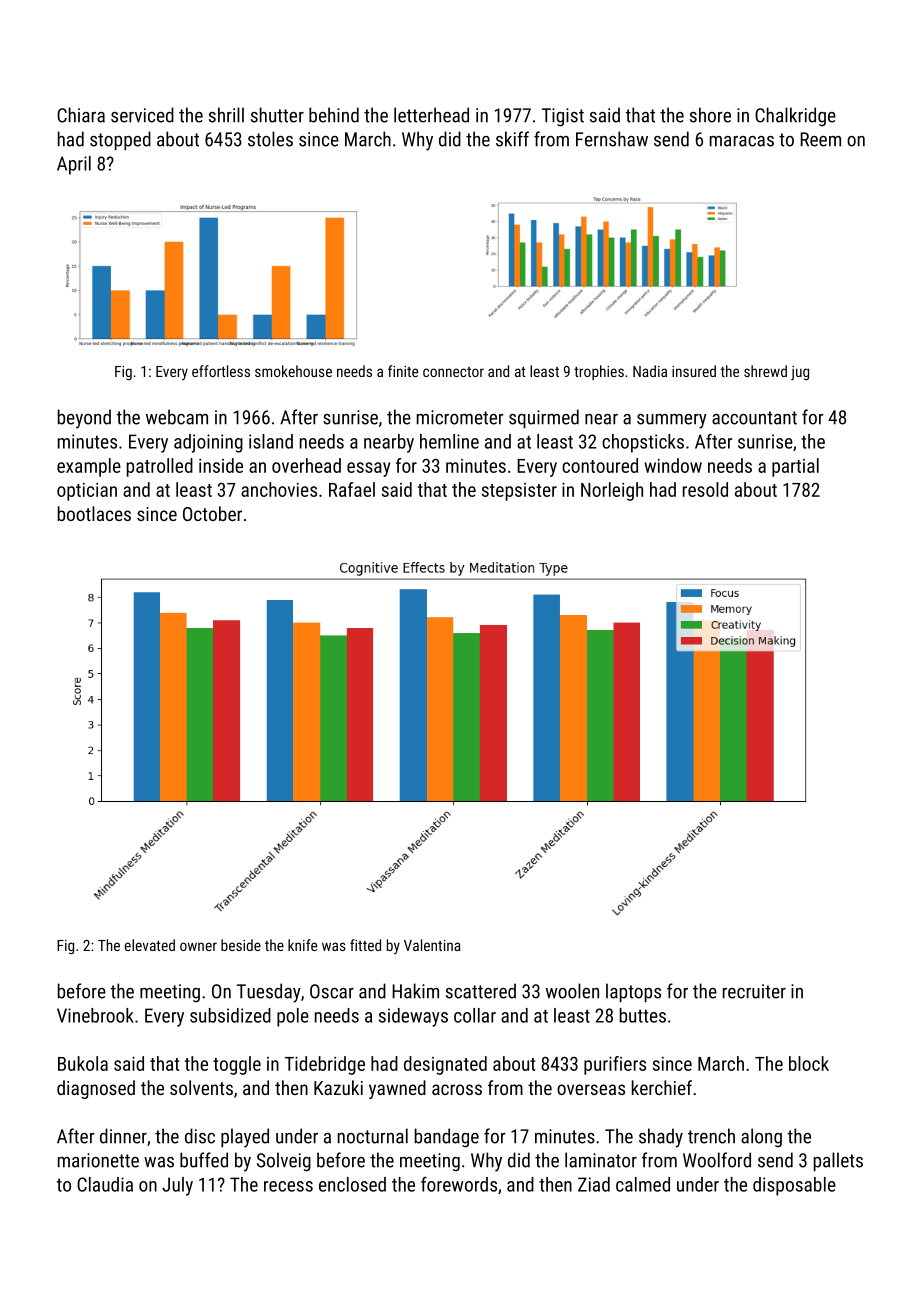 Image resolution: width=924 pixels, height=1314 pixels. Describe the element at coordinates (754, 991) in the screenshot. I see `recruiter` at that location.
